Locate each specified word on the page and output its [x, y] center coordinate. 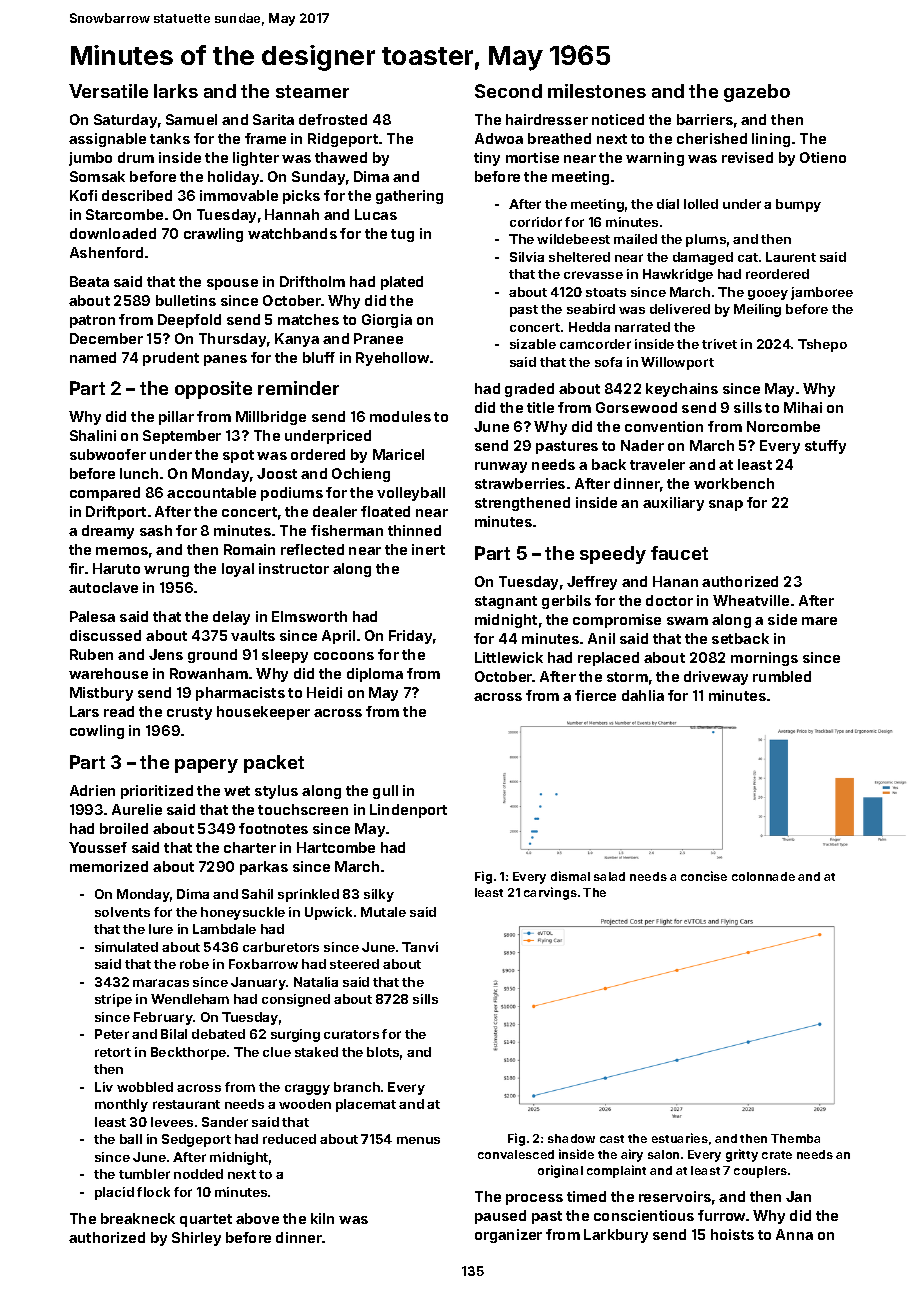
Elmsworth [309, 616]
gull [385, 792]
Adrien [92, 790]
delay [231, 618]
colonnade [763, 876]
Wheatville [751, 600]
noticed [618, 119]
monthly [121, 1105]
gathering [409, 197]
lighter [256, 159]
